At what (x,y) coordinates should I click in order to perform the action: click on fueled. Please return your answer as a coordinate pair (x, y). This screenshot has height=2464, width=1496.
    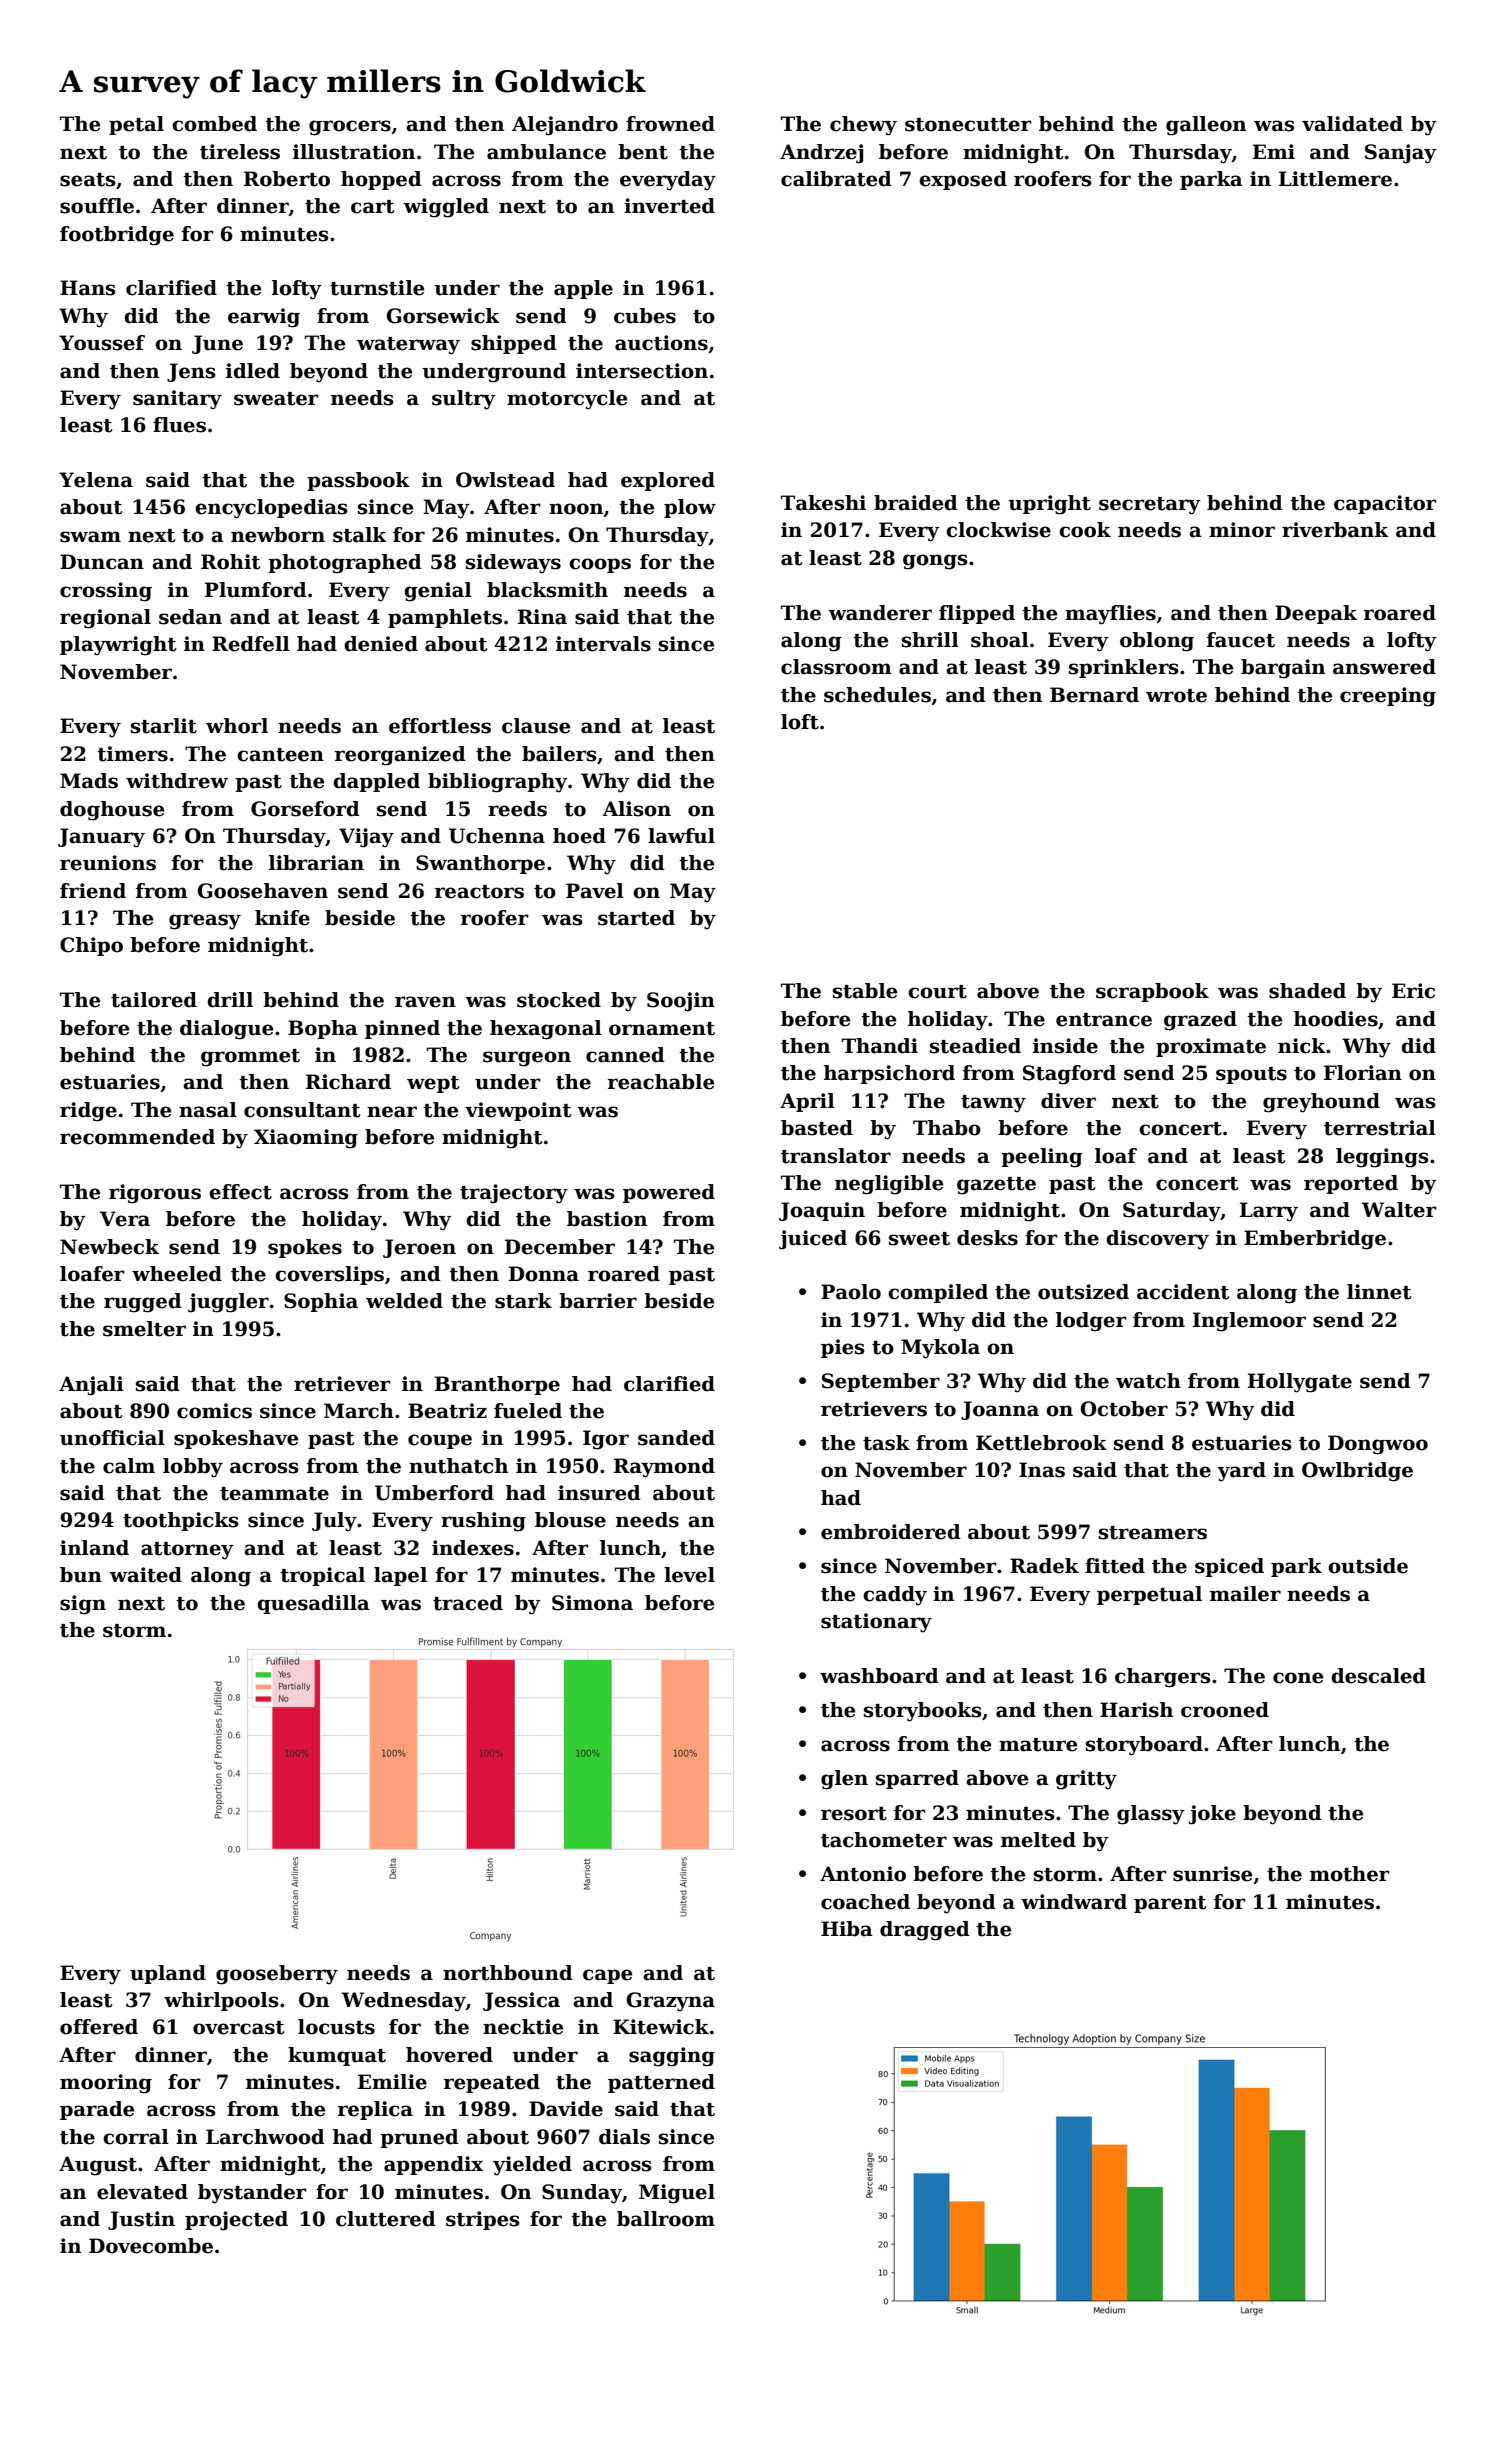
    Looking at the image, I should click on (528, 1411).
